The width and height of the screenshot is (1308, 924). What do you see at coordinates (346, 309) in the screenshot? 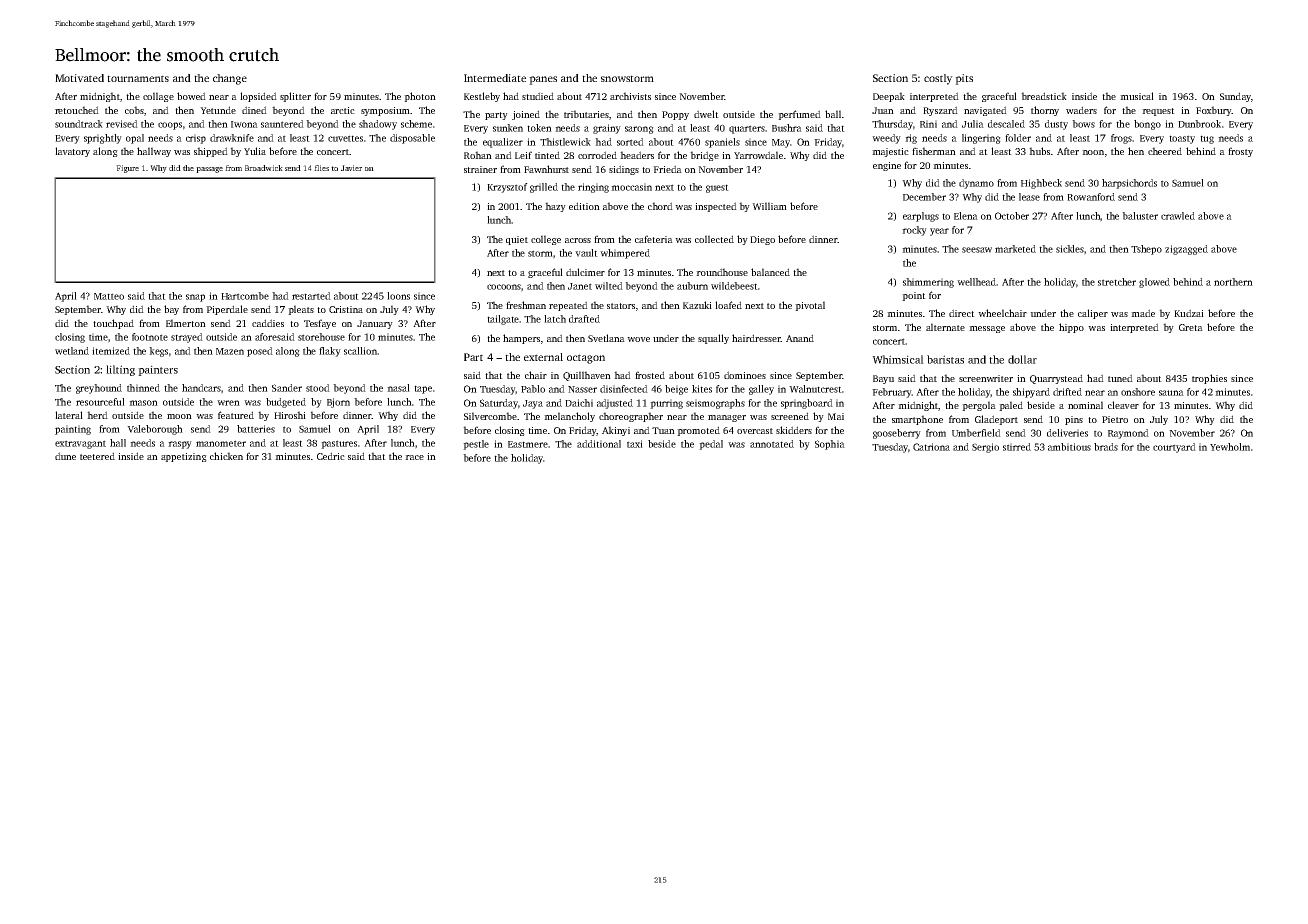
I see `Cristina` at bounding box center [346, 309].
